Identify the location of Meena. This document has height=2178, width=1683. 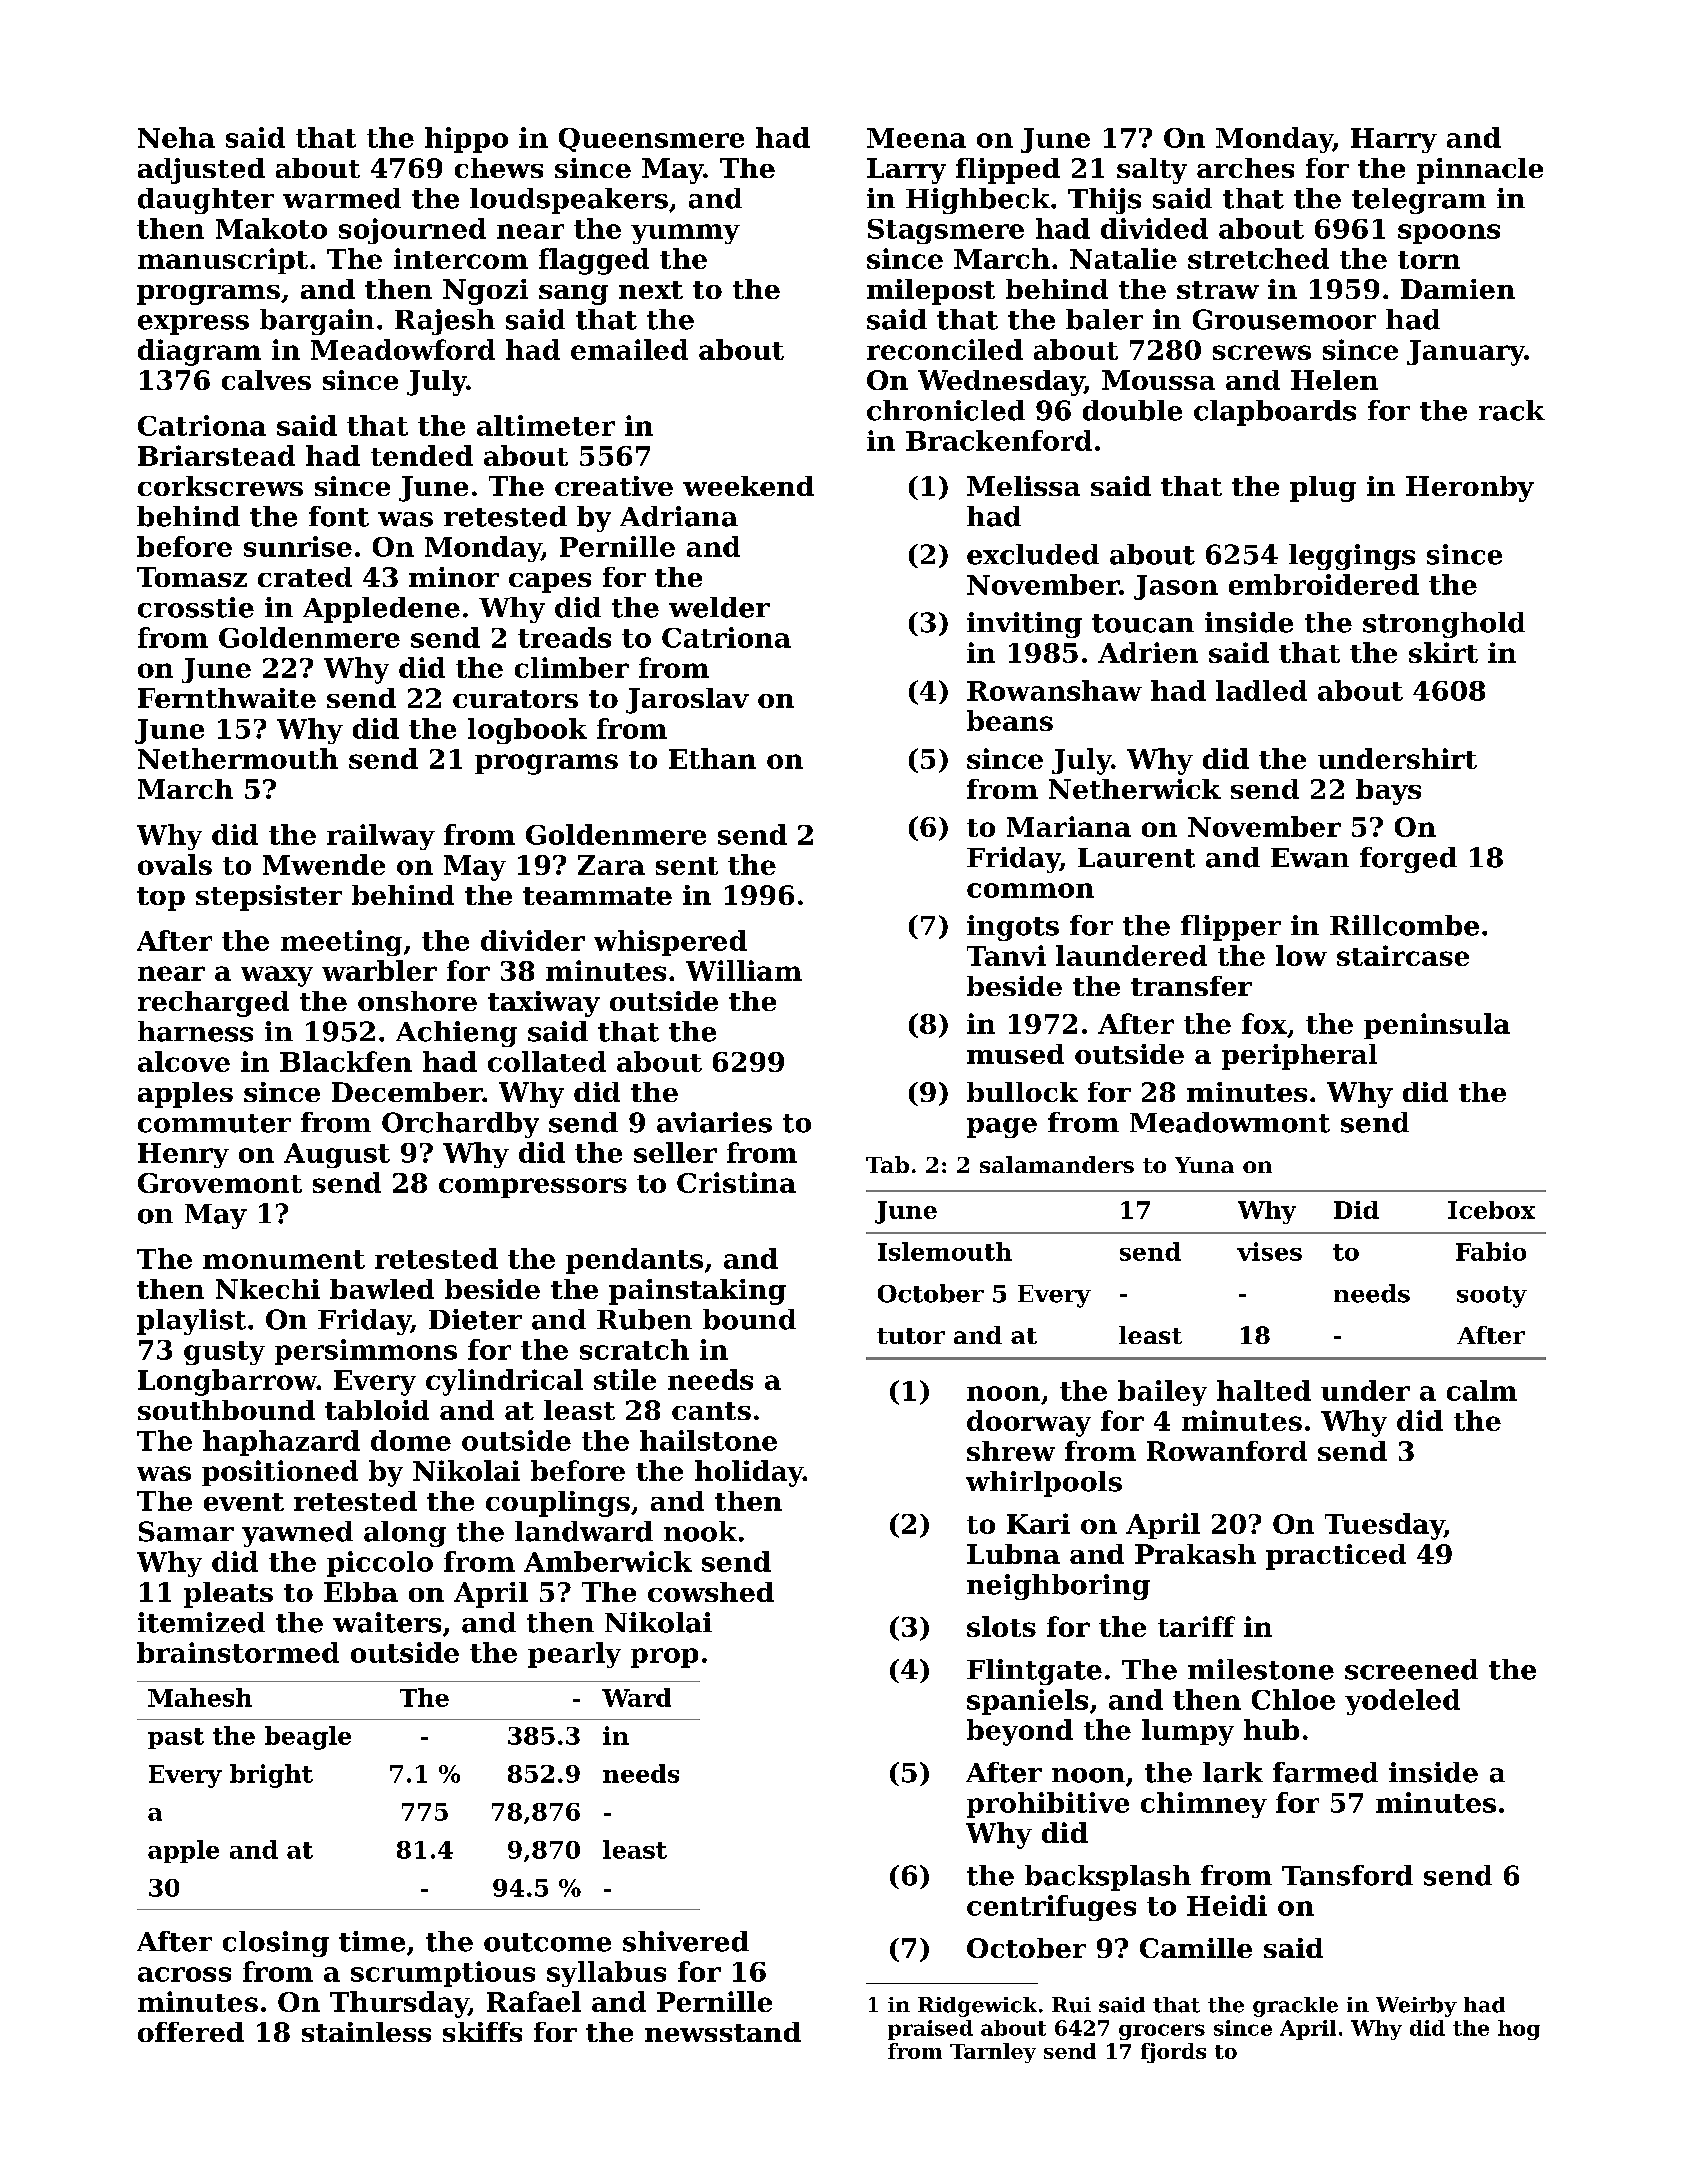
(916, 138).
